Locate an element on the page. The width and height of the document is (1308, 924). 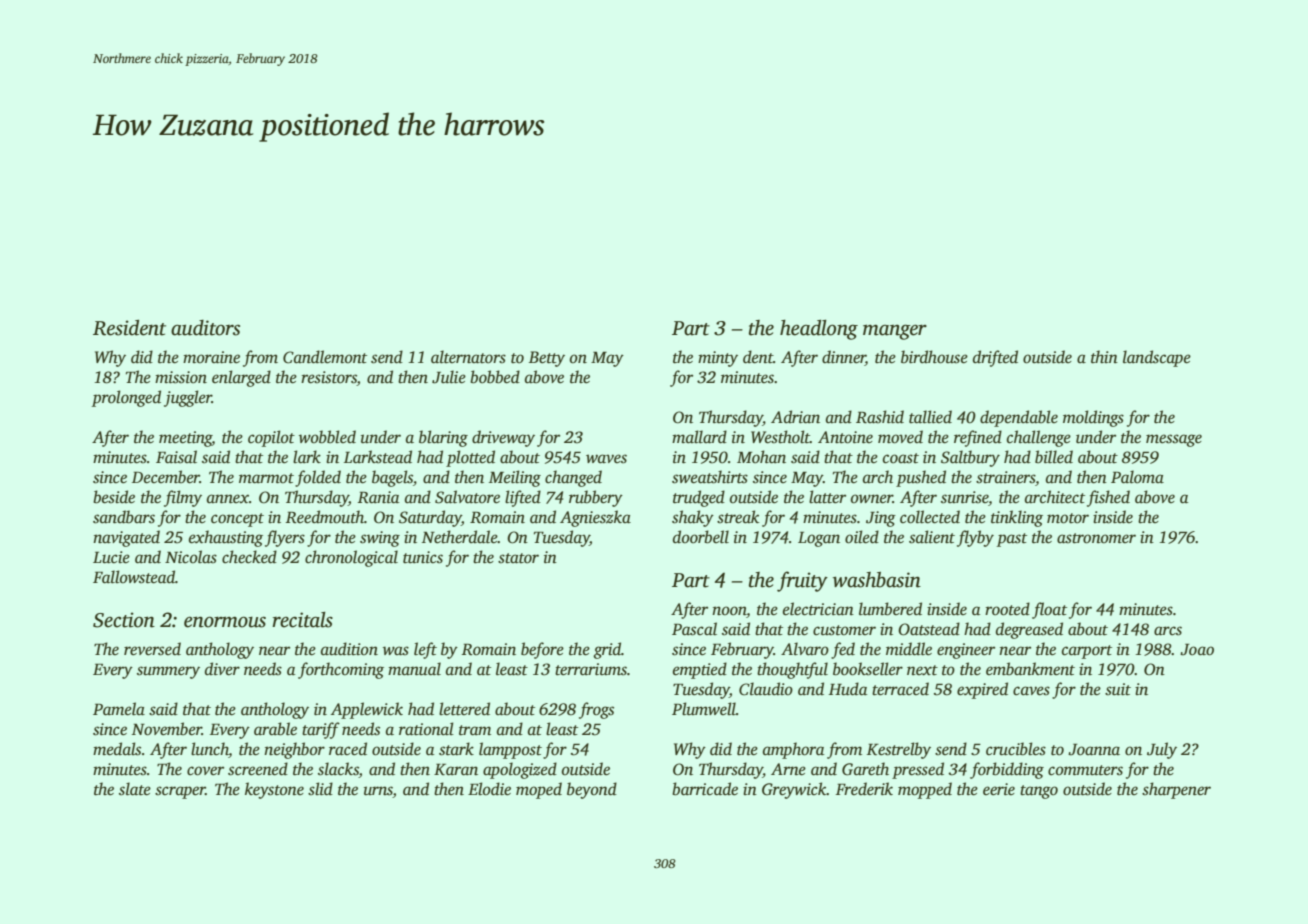
Logan is located at coordinates (819, 539).
